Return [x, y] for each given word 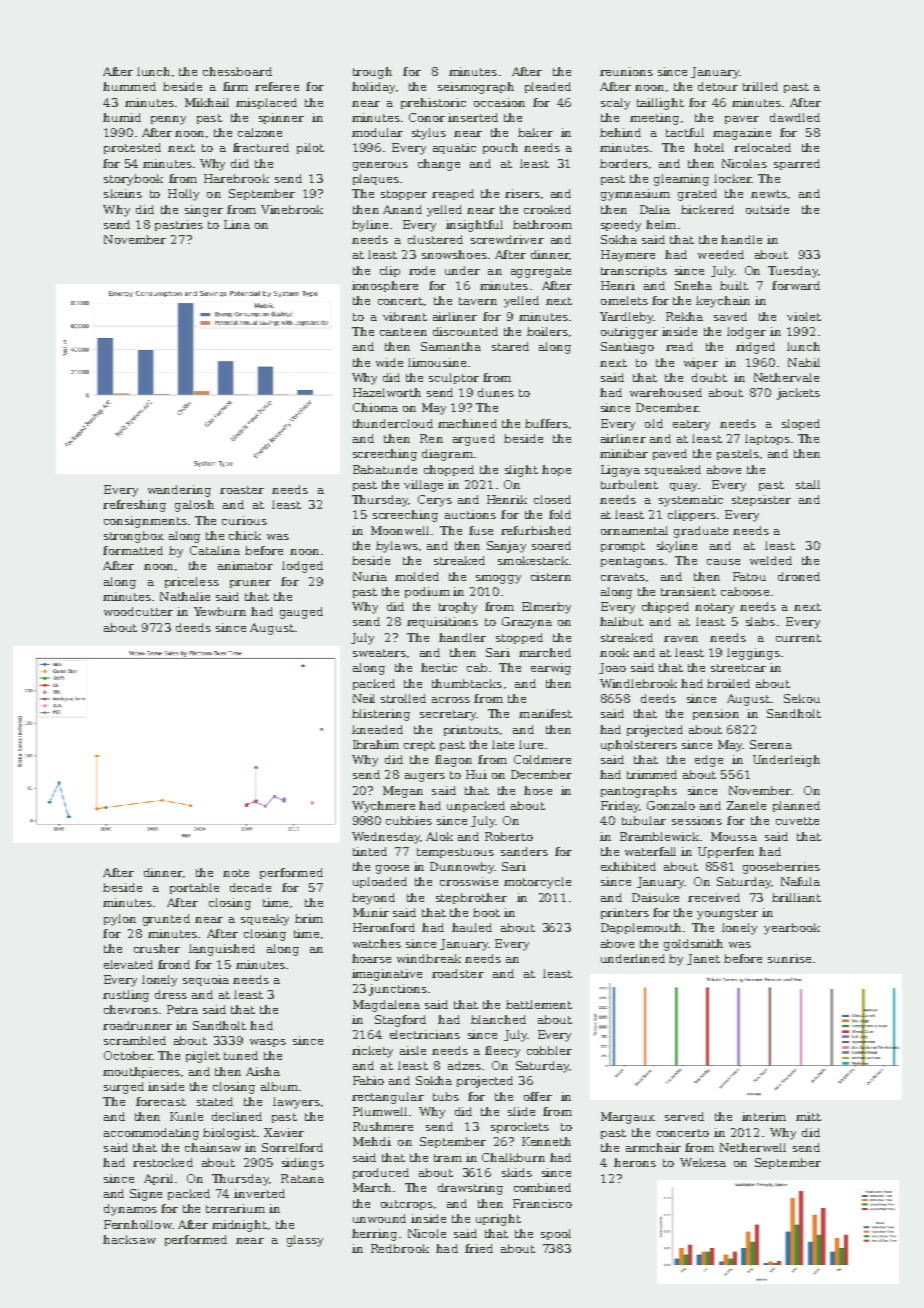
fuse [481, 530]
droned [799, 576]
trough [372, 73]
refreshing [134, 506]
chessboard [237, 71]
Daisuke [655, 897]
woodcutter [138, 611]
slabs [760, 621]
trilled [760, 86]
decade [250, 887]
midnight [239, 1226]
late [503, 744]
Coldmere [542, 759]
